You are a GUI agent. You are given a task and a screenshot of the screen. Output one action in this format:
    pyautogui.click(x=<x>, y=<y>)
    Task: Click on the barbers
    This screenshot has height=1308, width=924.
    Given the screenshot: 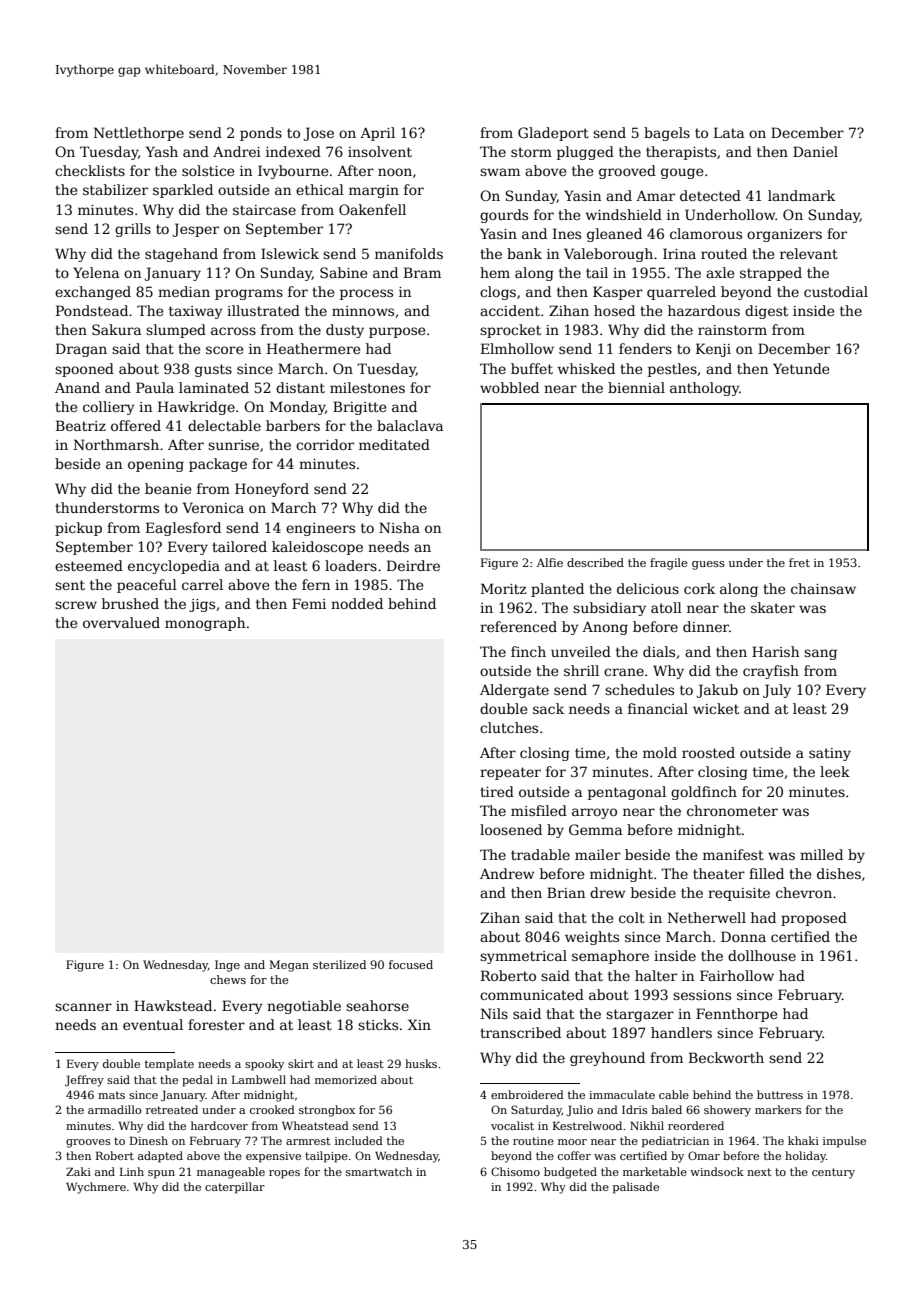 What is the action you would take?
    pyautogui.click(x=293, y=425)
